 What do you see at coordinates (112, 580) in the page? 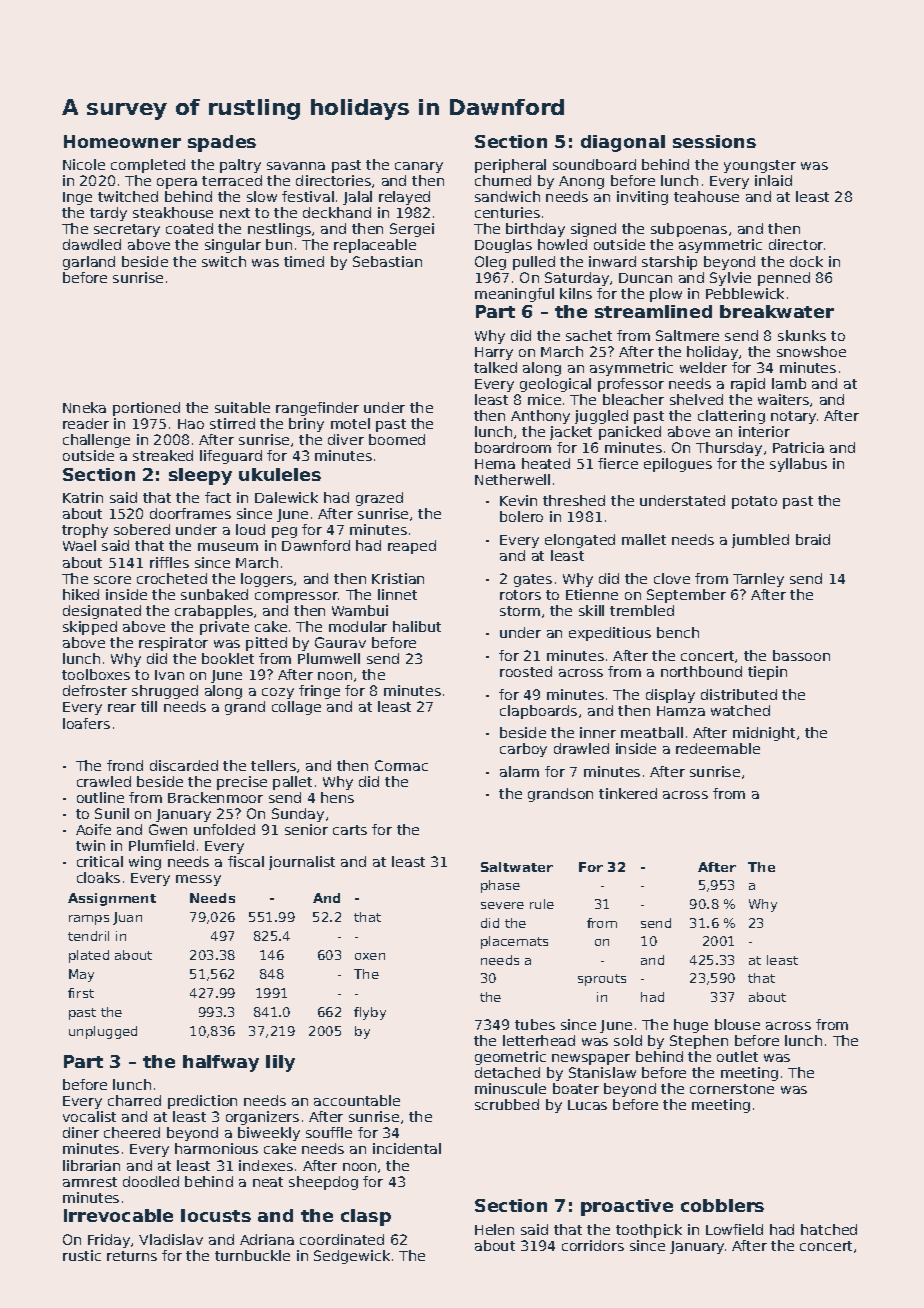
I see `score` at bounding box center [112, 580].
